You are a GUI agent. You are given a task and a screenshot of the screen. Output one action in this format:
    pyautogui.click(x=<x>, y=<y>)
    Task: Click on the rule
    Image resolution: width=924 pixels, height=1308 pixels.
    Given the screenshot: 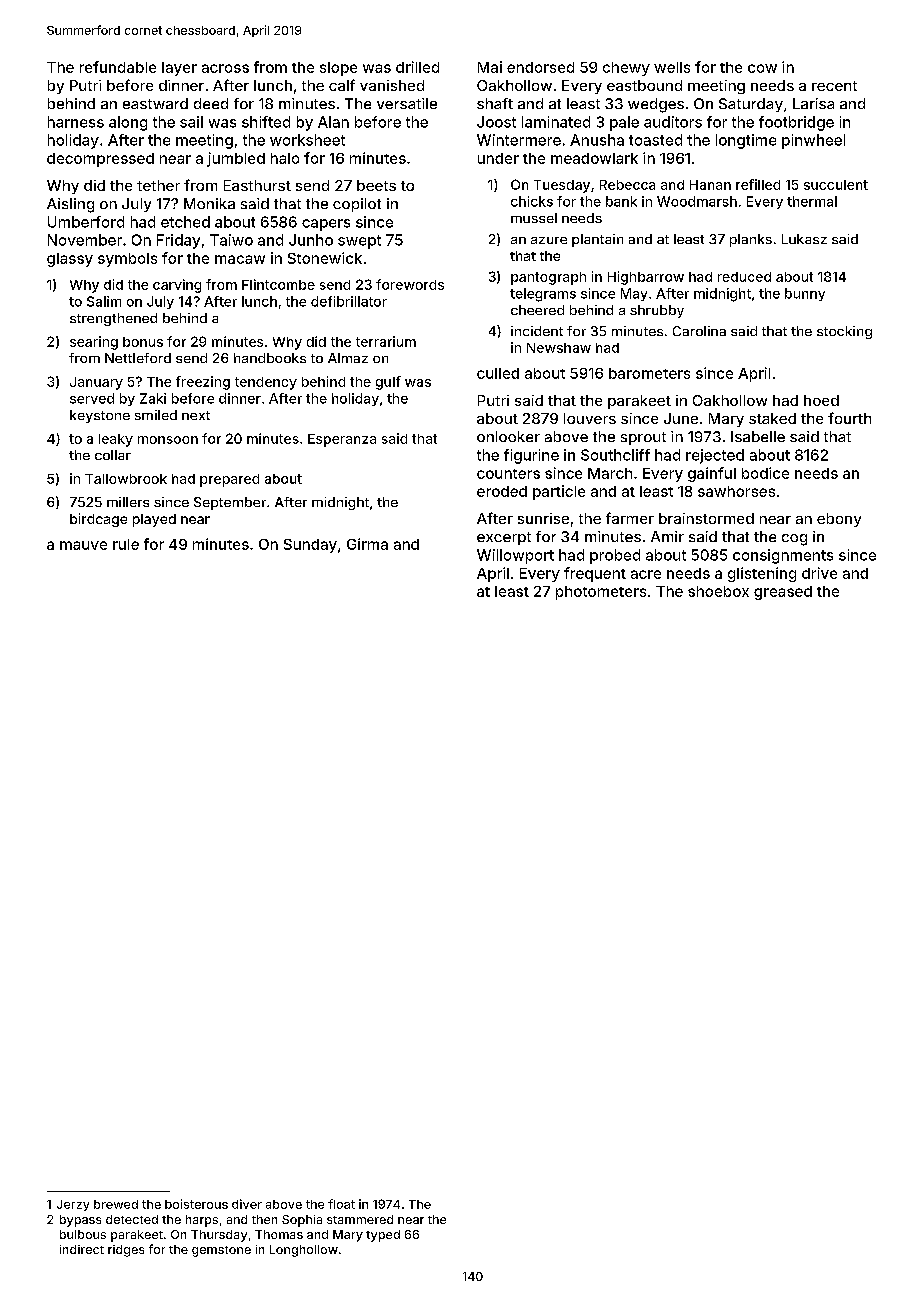 What is the action you would take?
    pyautogui.click(x=126, y=544)
